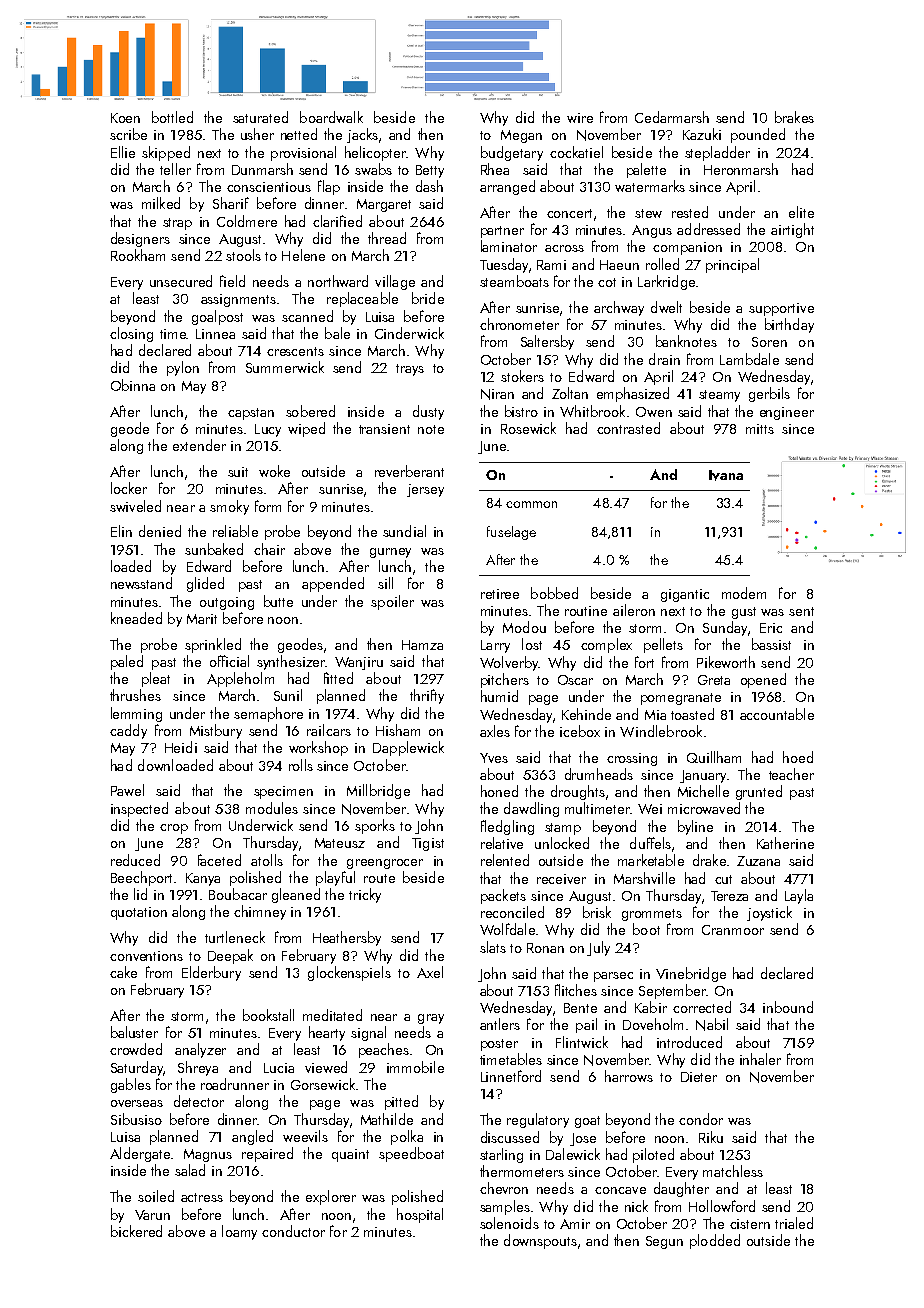  What do you see at coordinates (521, 136) in the screenshot?
I see `Megan` at bounding box center [521, 136].
